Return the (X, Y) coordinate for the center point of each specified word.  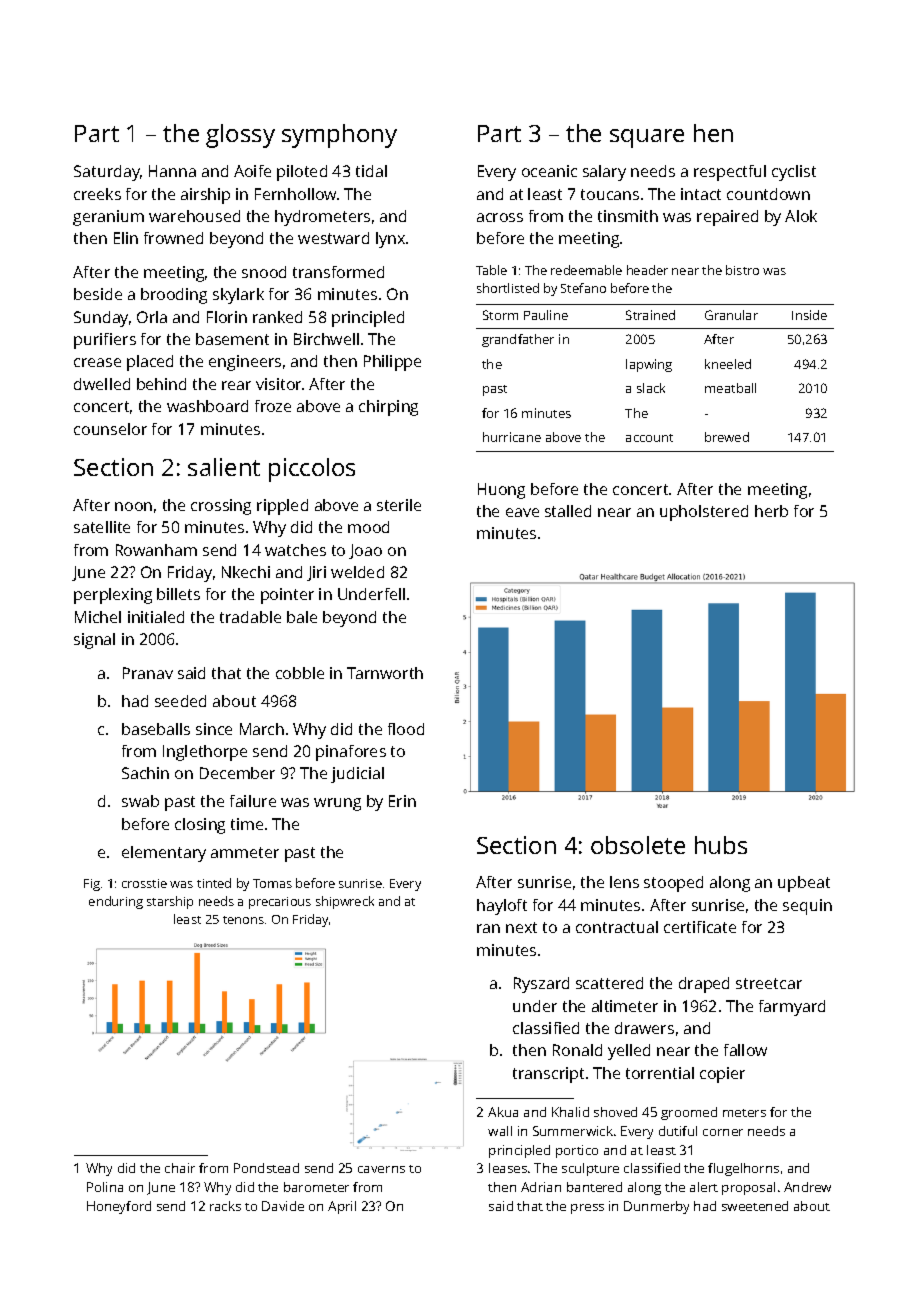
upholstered (704, 513)
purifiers (105, 341)
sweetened (755, 1206)
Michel (98, 617)
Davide (283, 1206)
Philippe (392, 363)
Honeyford (119, 1207)
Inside (809, 315)
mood (368, 527)
